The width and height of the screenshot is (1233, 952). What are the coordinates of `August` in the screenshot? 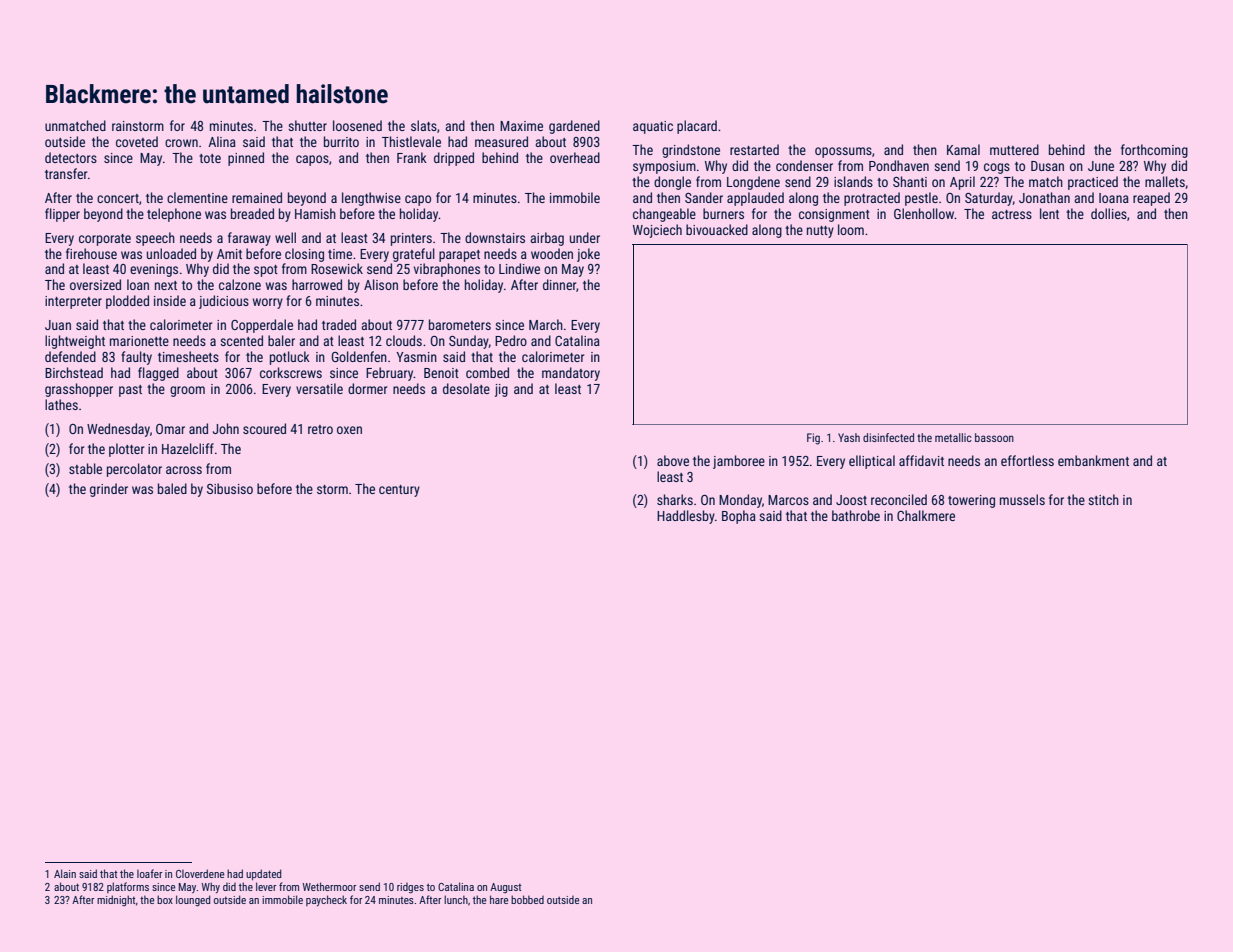 It's located at (505, 888).
